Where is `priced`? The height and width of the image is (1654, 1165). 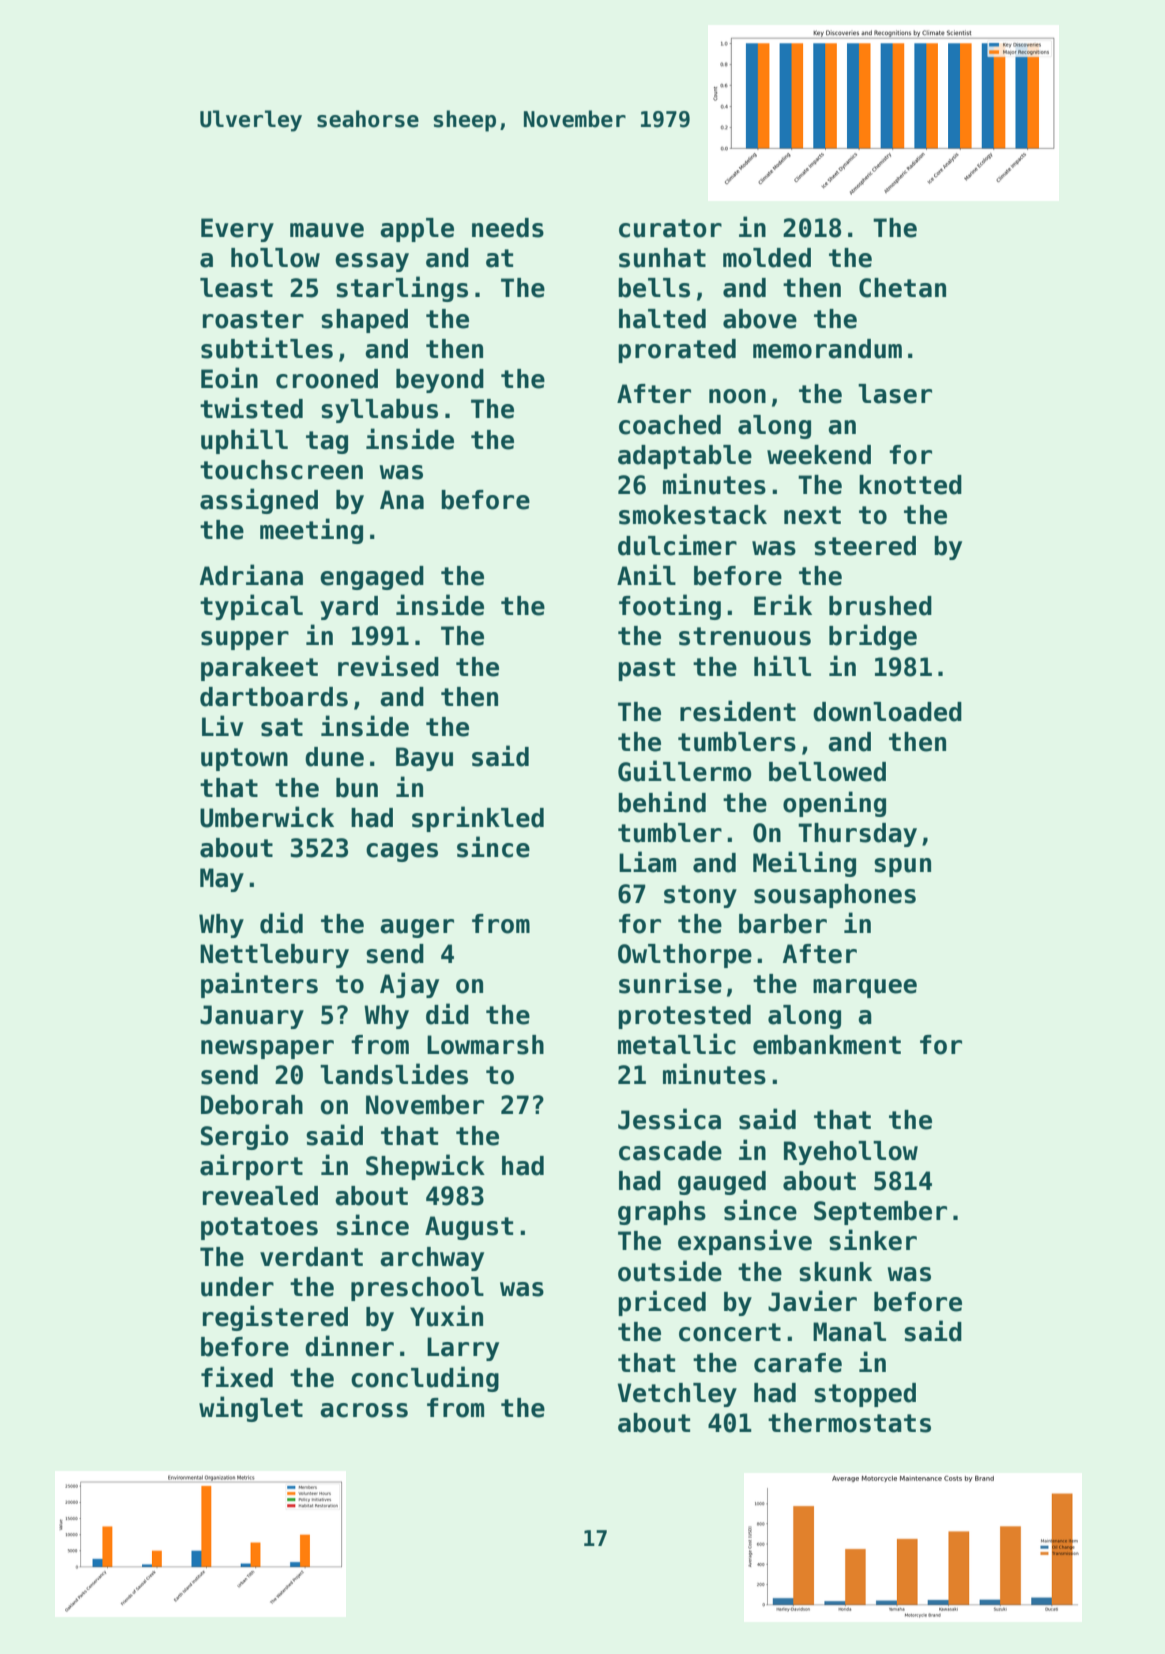
priced is located at coordinates (662, 1303).
